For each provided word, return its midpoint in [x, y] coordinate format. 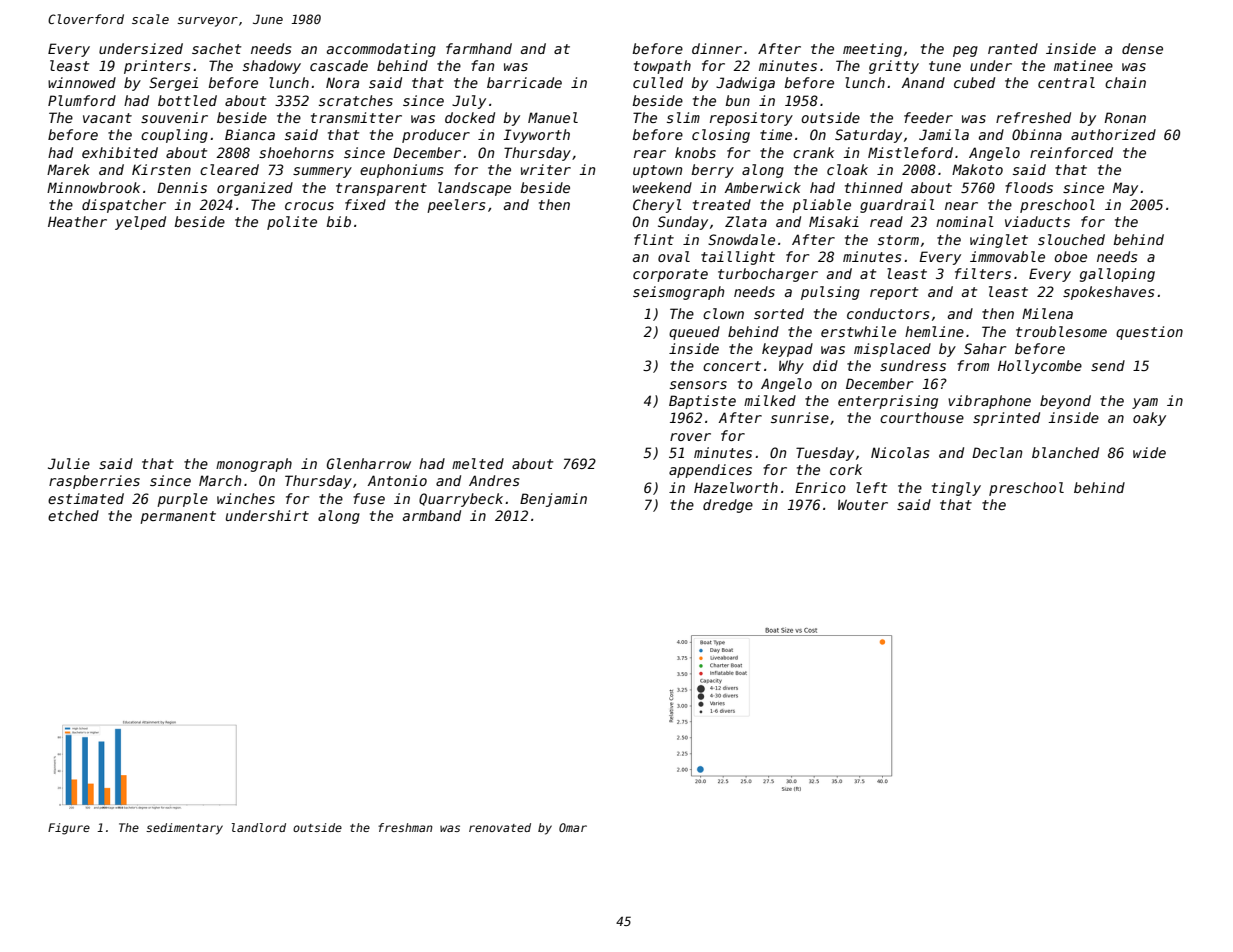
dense [1142, 48]
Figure [69, 829]
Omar [573, 827]
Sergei [173, 84]
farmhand [479, 48]
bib [338, 221]
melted [478, 463]
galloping [1117, 275]
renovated [500, 827]
